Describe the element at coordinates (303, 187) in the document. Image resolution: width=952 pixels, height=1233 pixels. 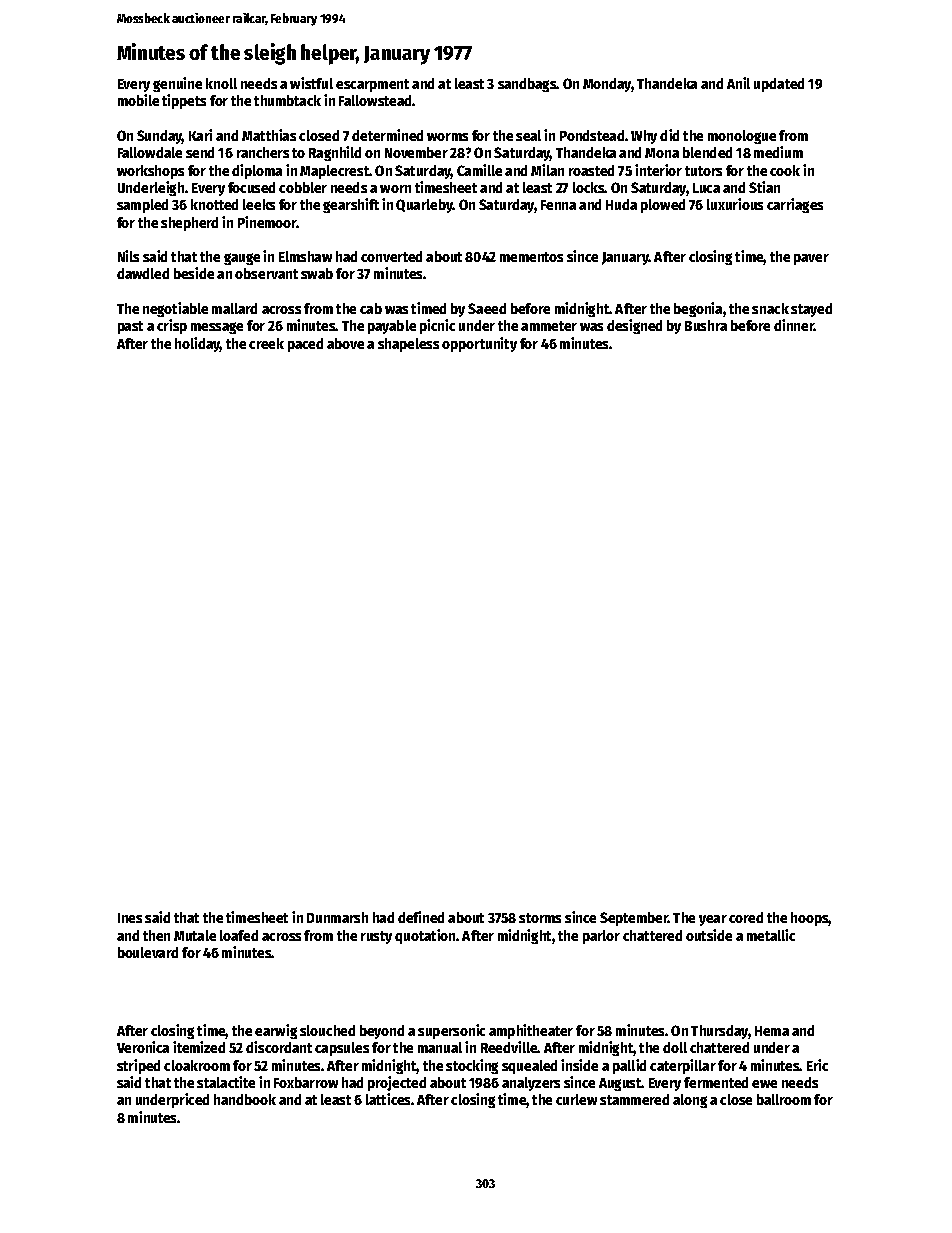
I see `cobbler` at that location.
